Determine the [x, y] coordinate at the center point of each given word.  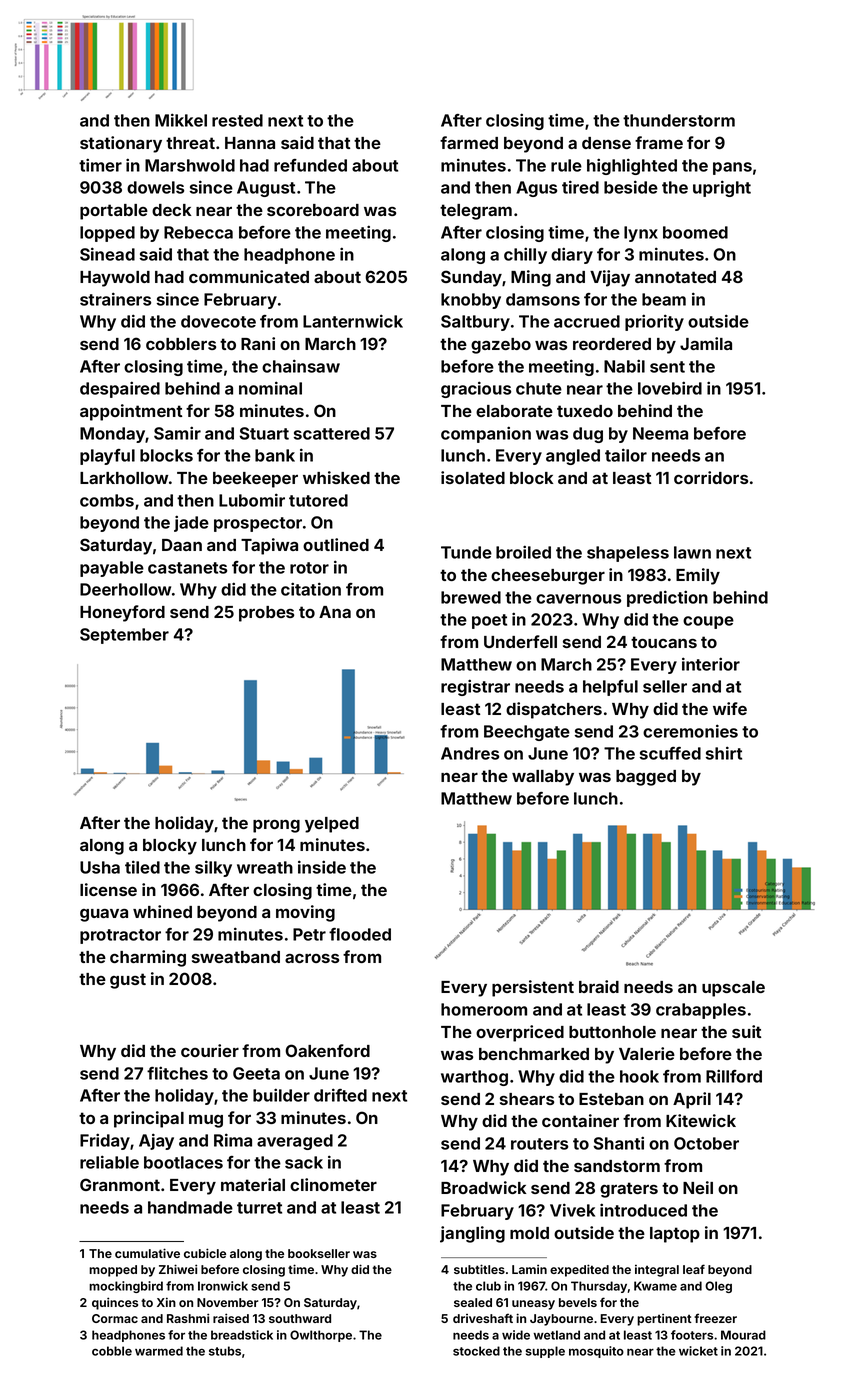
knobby [471, 301]
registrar [475, 687]
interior [711, 664]
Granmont [120, 1184]
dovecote [218, 321]
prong [276, 826]
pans [732, 168]
